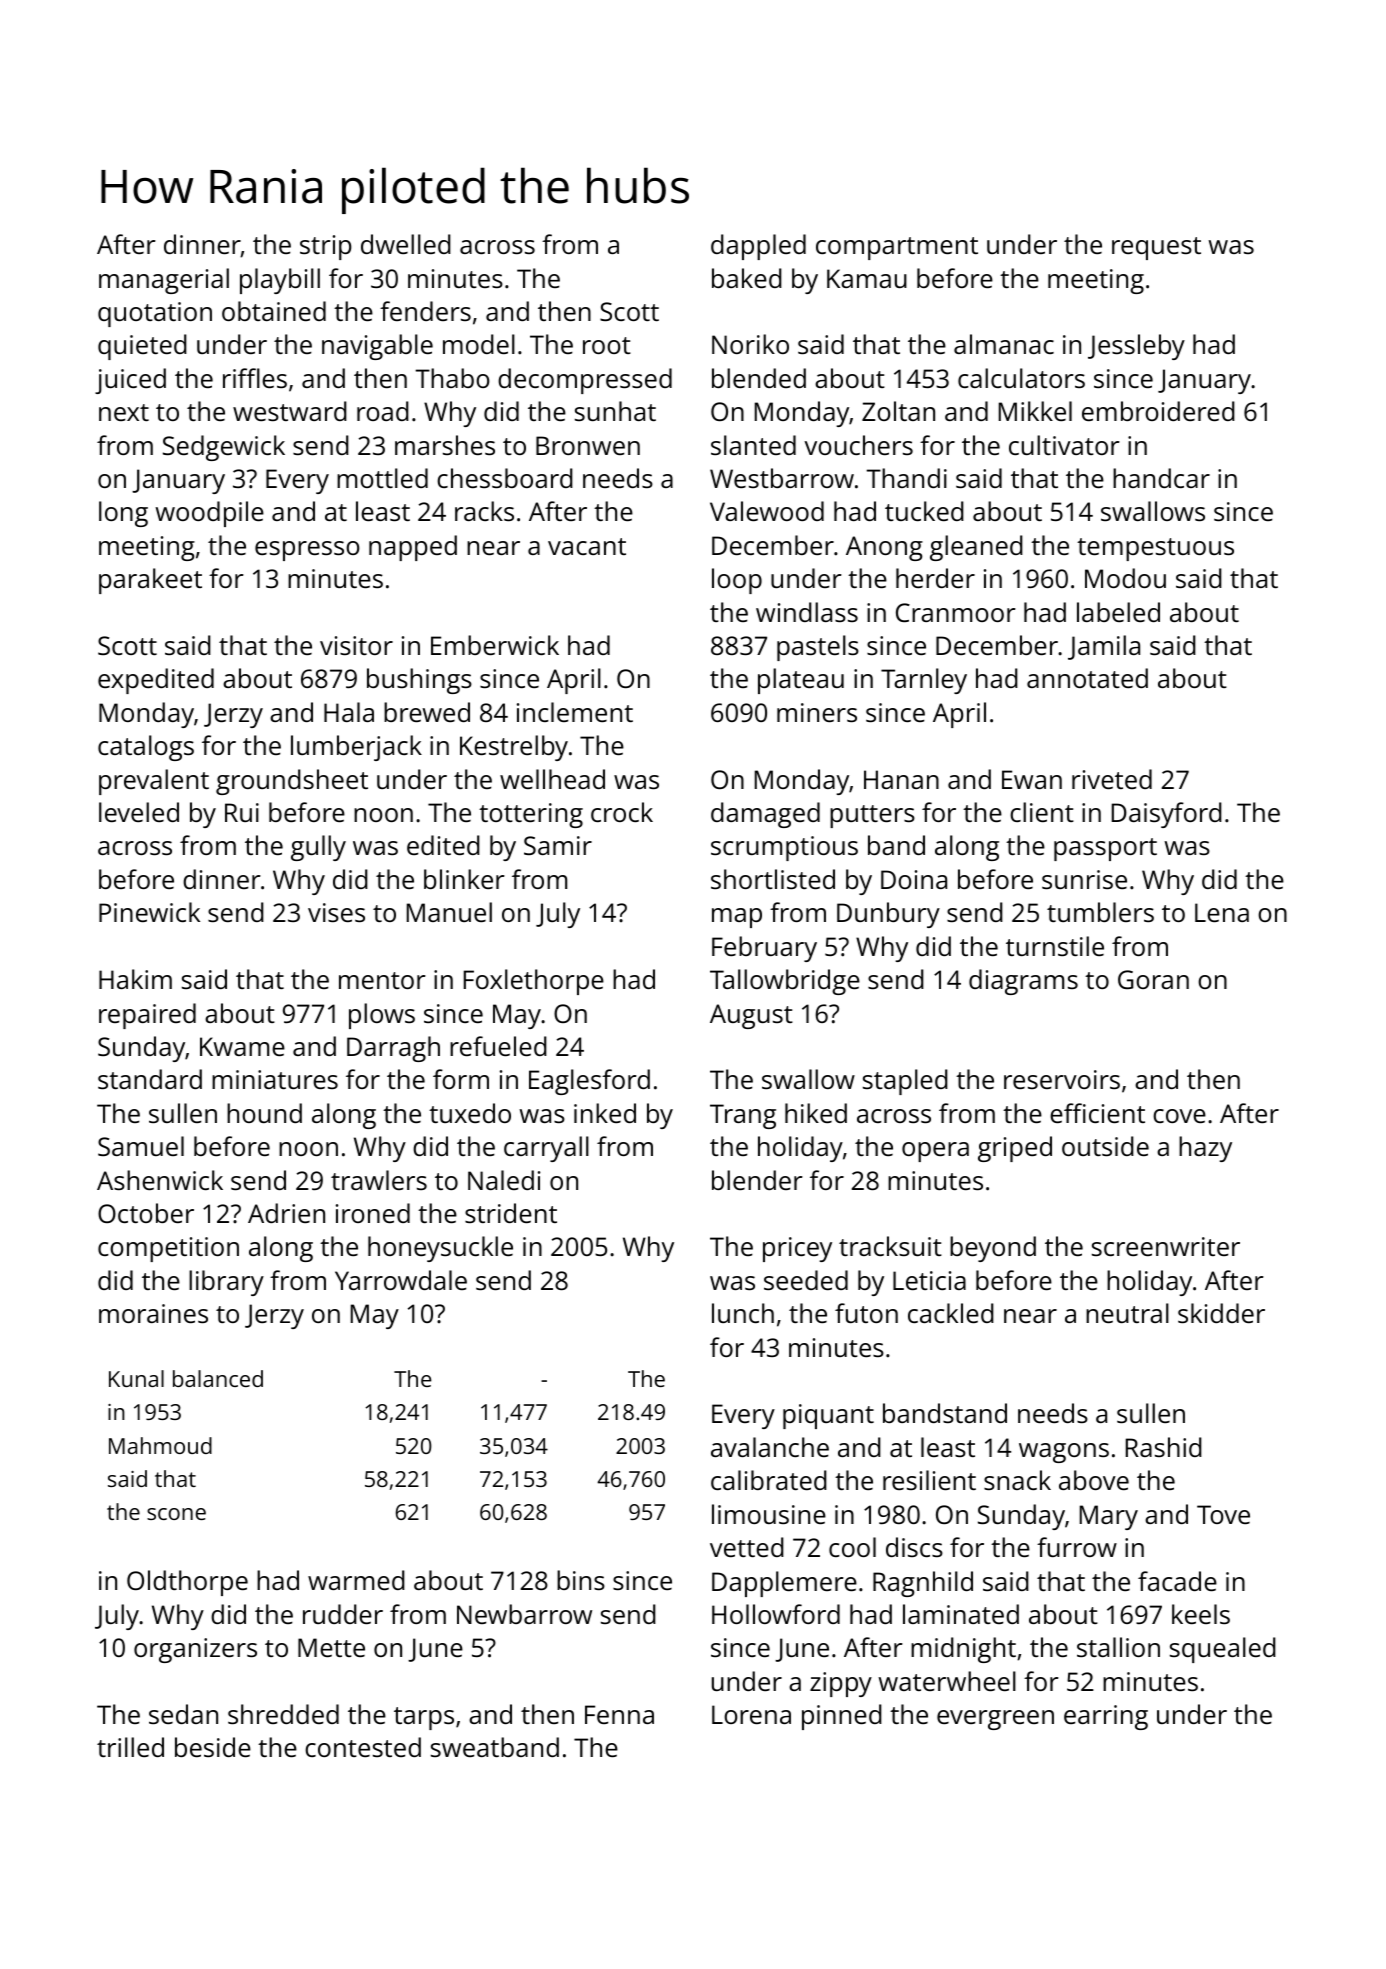 This screenshot has width=1386, height=1969. What do you see at coordinates (758, 247) in the screenshot?
I see `dappled` at bounding box center [758, 247].
